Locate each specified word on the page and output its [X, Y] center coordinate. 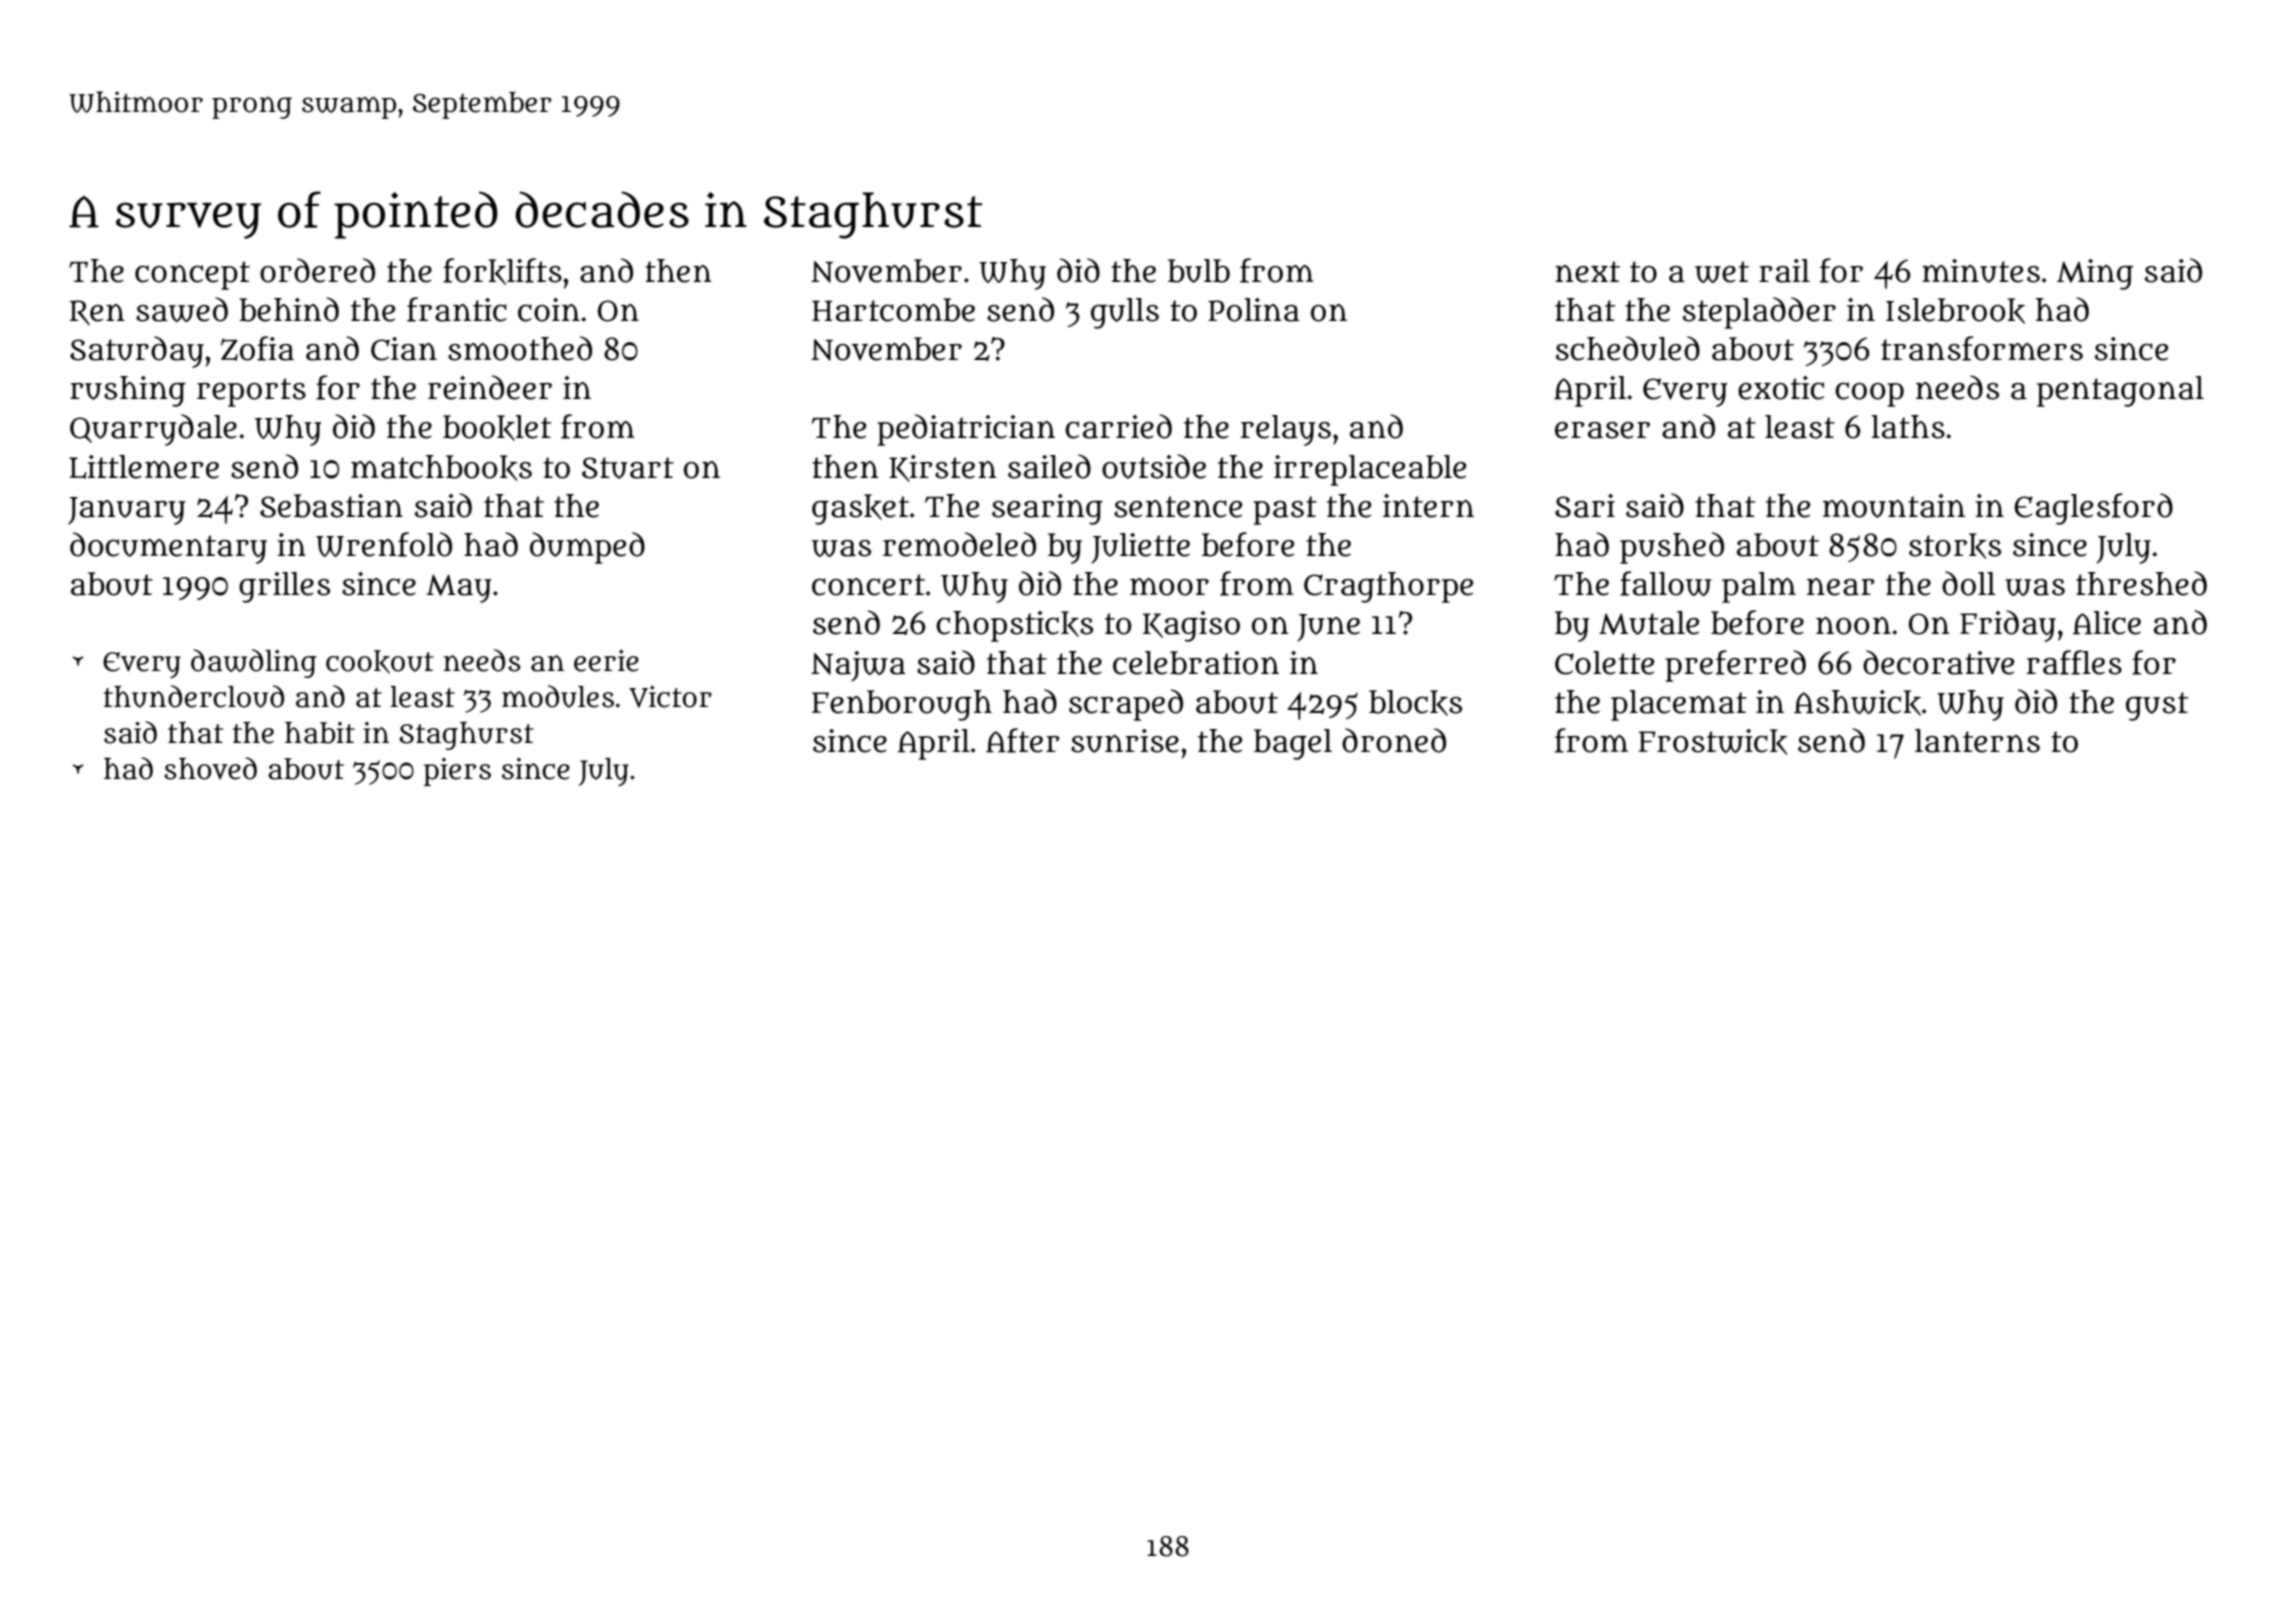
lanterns [1977, 741]
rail [1784, 271]
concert [868, 585]
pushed [1672, 548]
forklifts [502, 271]
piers [457, 772]
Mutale [1649, 623]
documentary [168, 548]
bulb [1199, 271]
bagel [1293, 744]
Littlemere [144, 467]
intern [1428, 506]
